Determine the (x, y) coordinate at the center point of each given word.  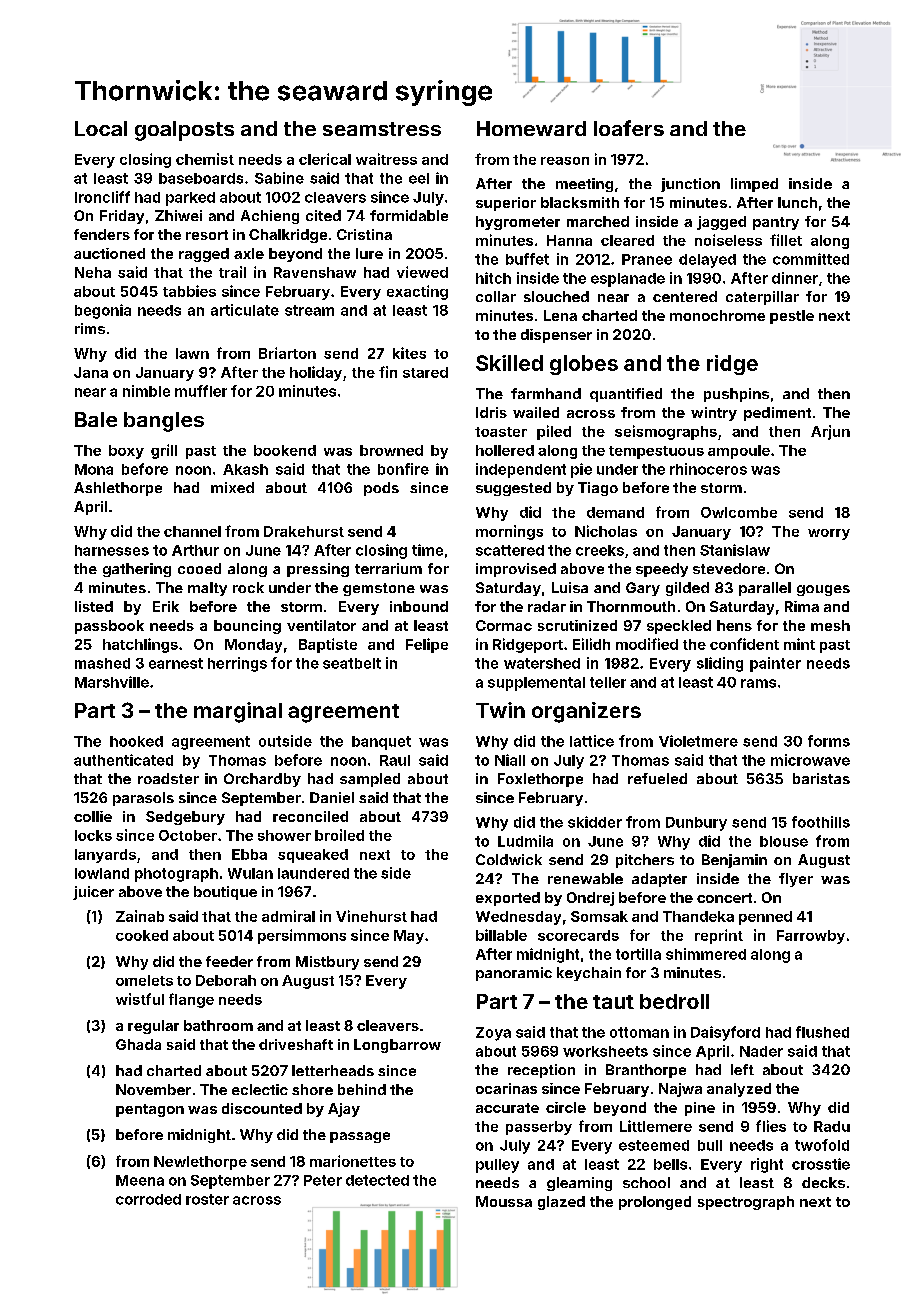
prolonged (655, 1203)
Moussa (504, 1201)
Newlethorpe (200, 1163)
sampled (370, 780)
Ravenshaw (315, 272)
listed (94, 606)
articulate (245, 310)
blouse (784, 841)
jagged (721, 223)
